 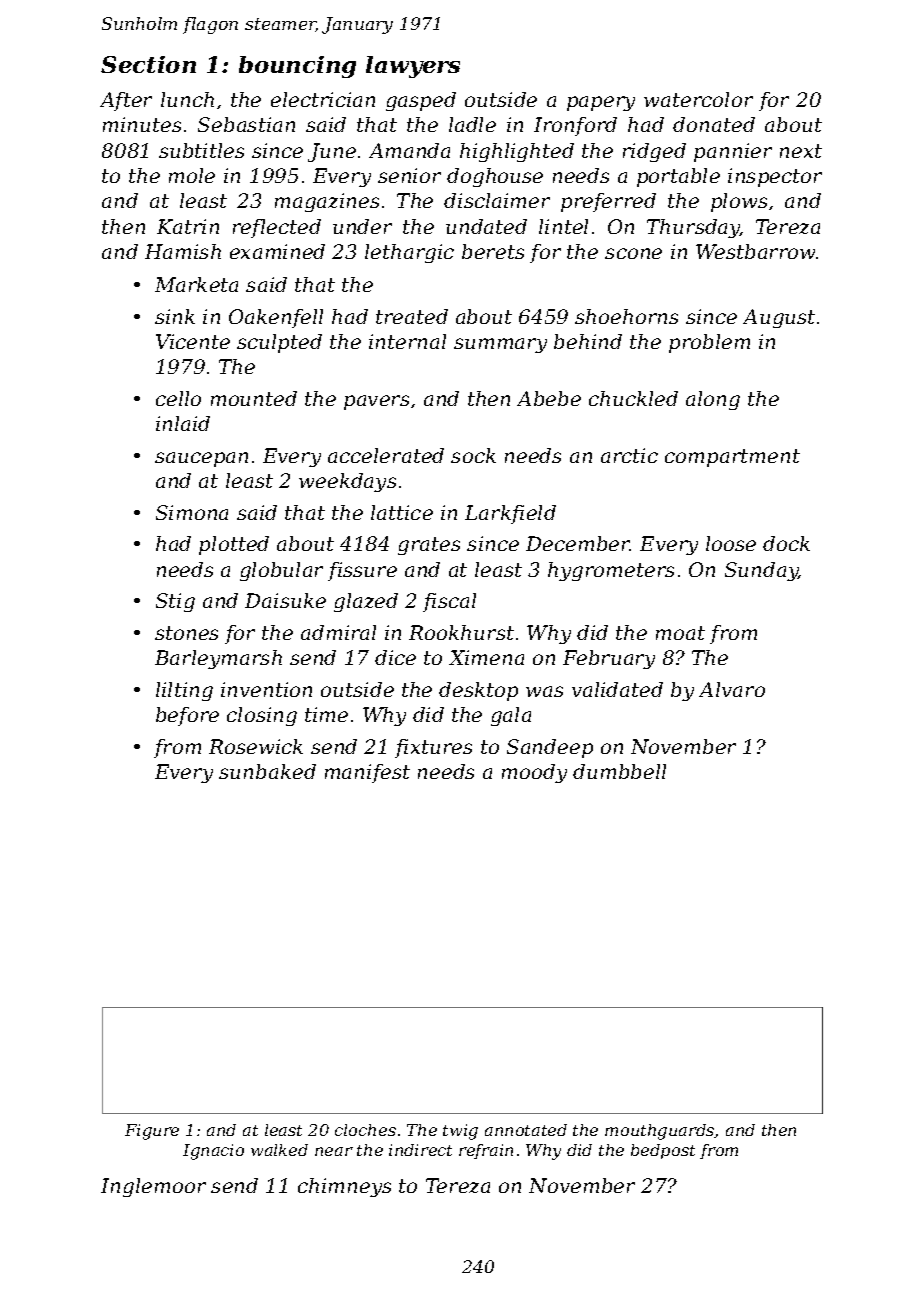 What do you see at coordinates (449, 602) in the document?
I see `fiscal` at bounding box center [449, 602].
